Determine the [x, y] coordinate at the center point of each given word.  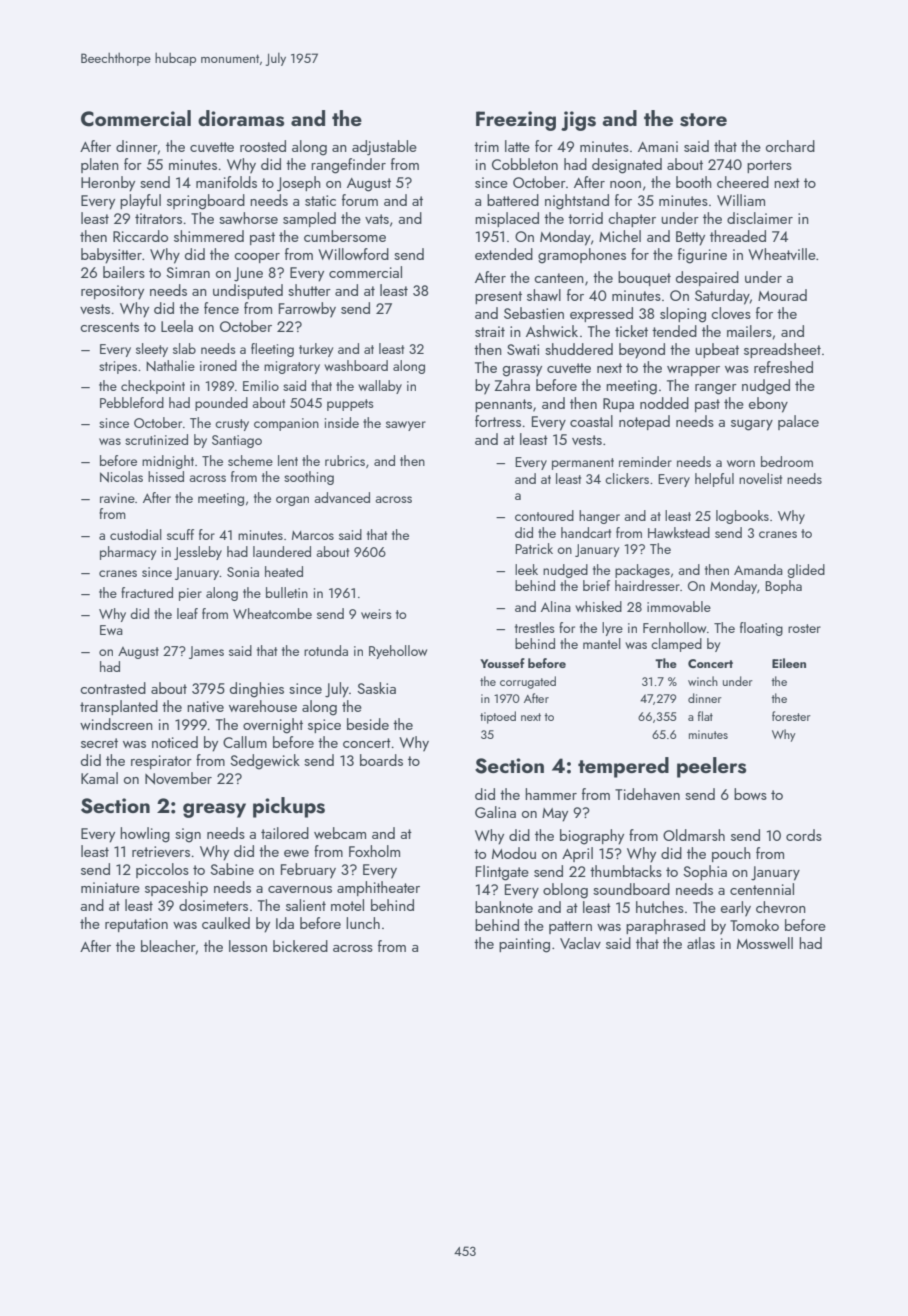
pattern [570, 927]
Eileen [789, 663]
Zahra [512, 385]
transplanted [119, 707]
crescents [109, 327]
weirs [376, 614]
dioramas [241, 118]
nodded [664, 403]
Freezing [516, 121]
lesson [248, 946]
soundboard [631, 889]
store [703, 120]
